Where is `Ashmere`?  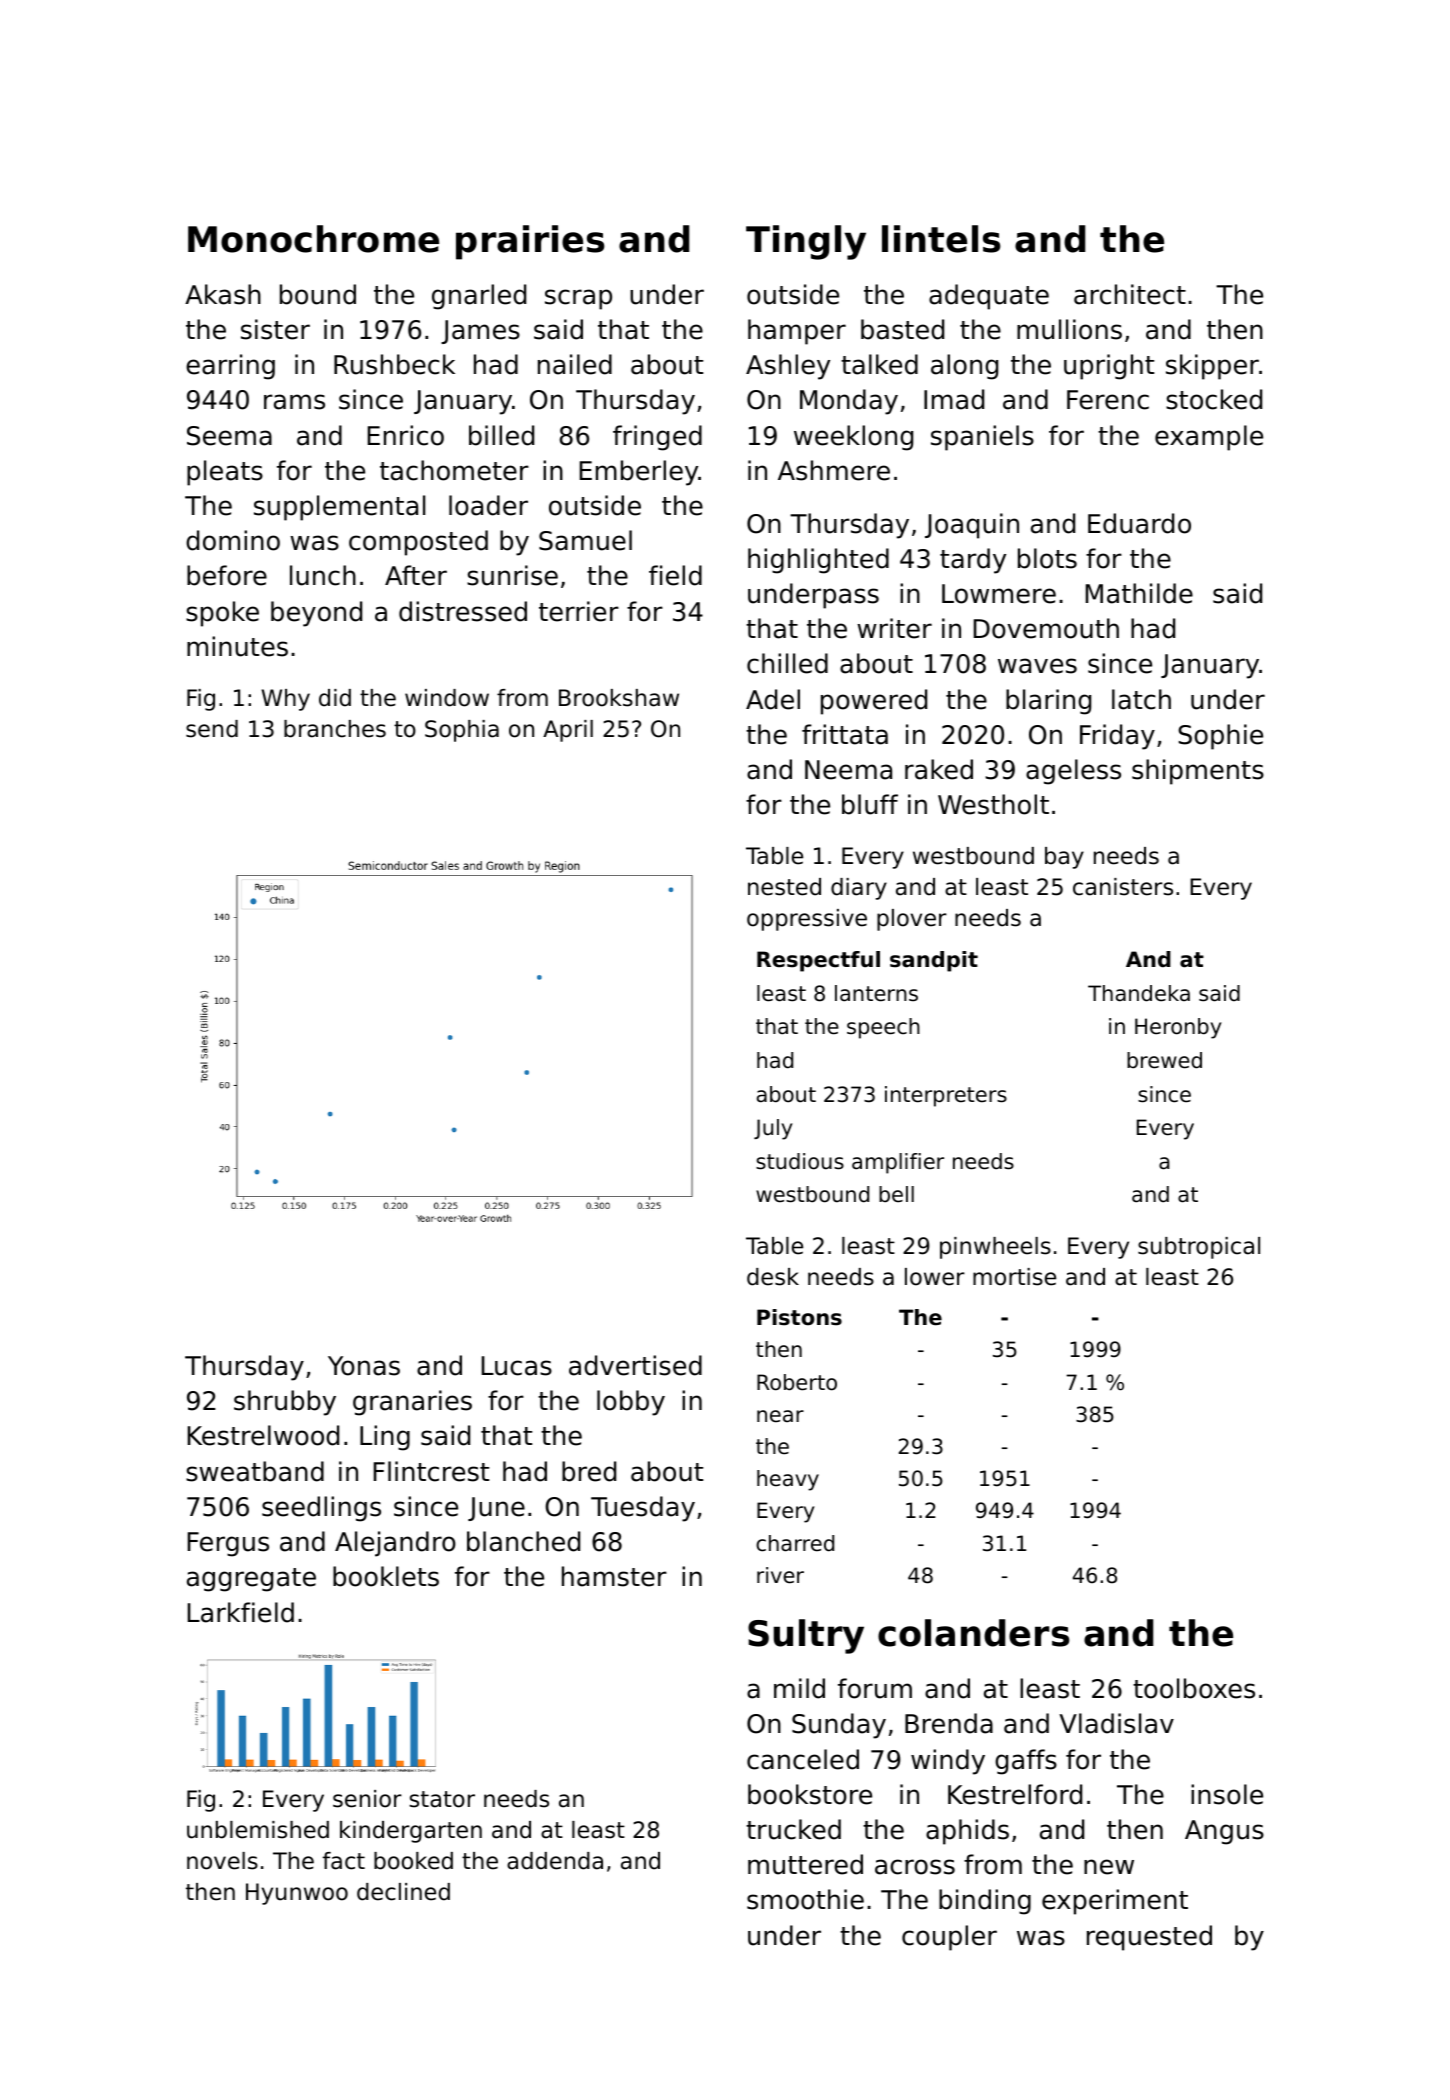
Ashmere is located at coordinates (834, 470).
